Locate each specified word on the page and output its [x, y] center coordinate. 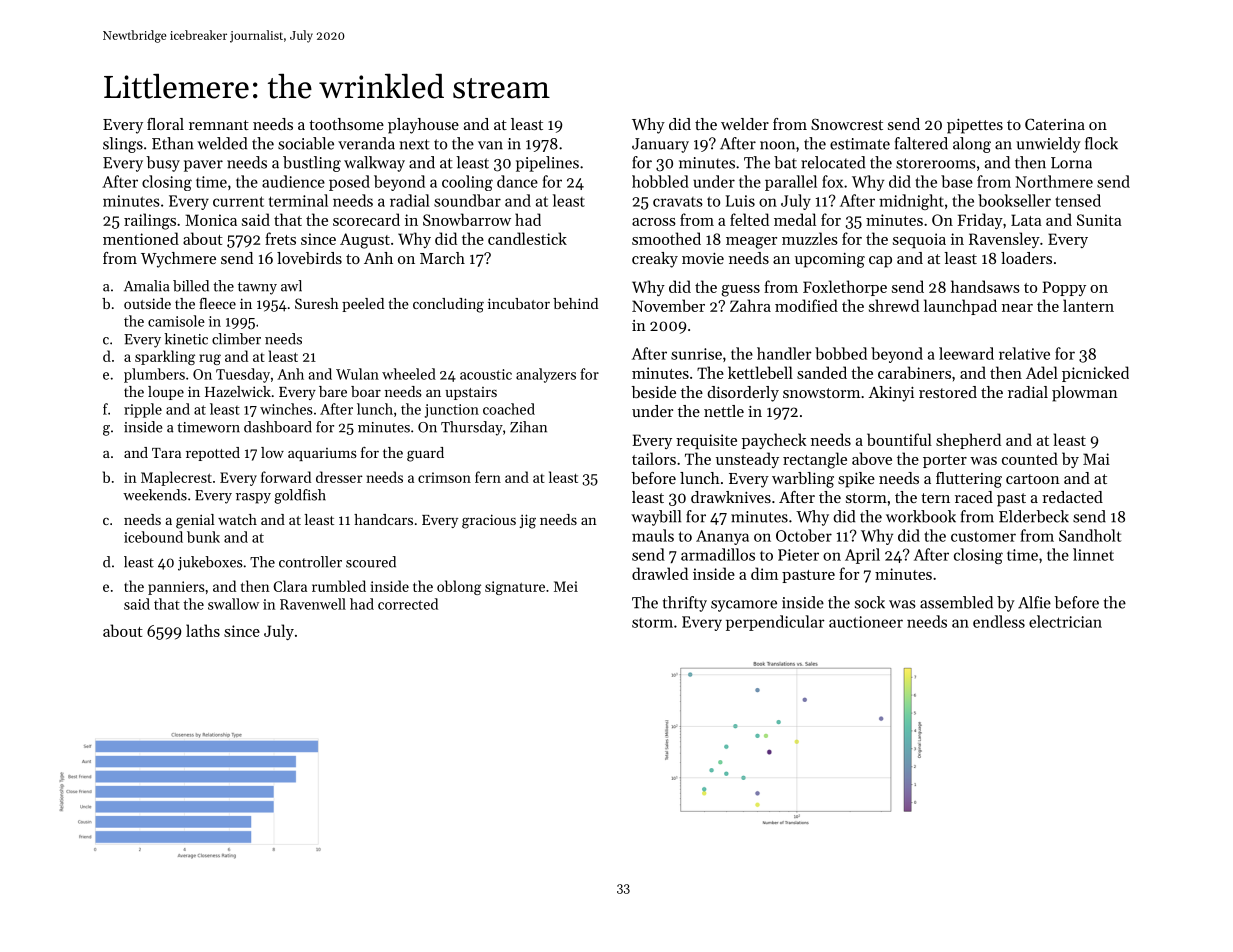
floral [165, 124]
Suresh [317, 303]
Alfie [1034, 602]
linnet [1093, 554]
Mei [566, 586]
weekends [155, 495]
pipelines [547, 164]
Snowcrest [847, 124]
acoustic [486, 374]
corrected [408, 604]
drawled [660, 573]
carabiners [914, 372]
